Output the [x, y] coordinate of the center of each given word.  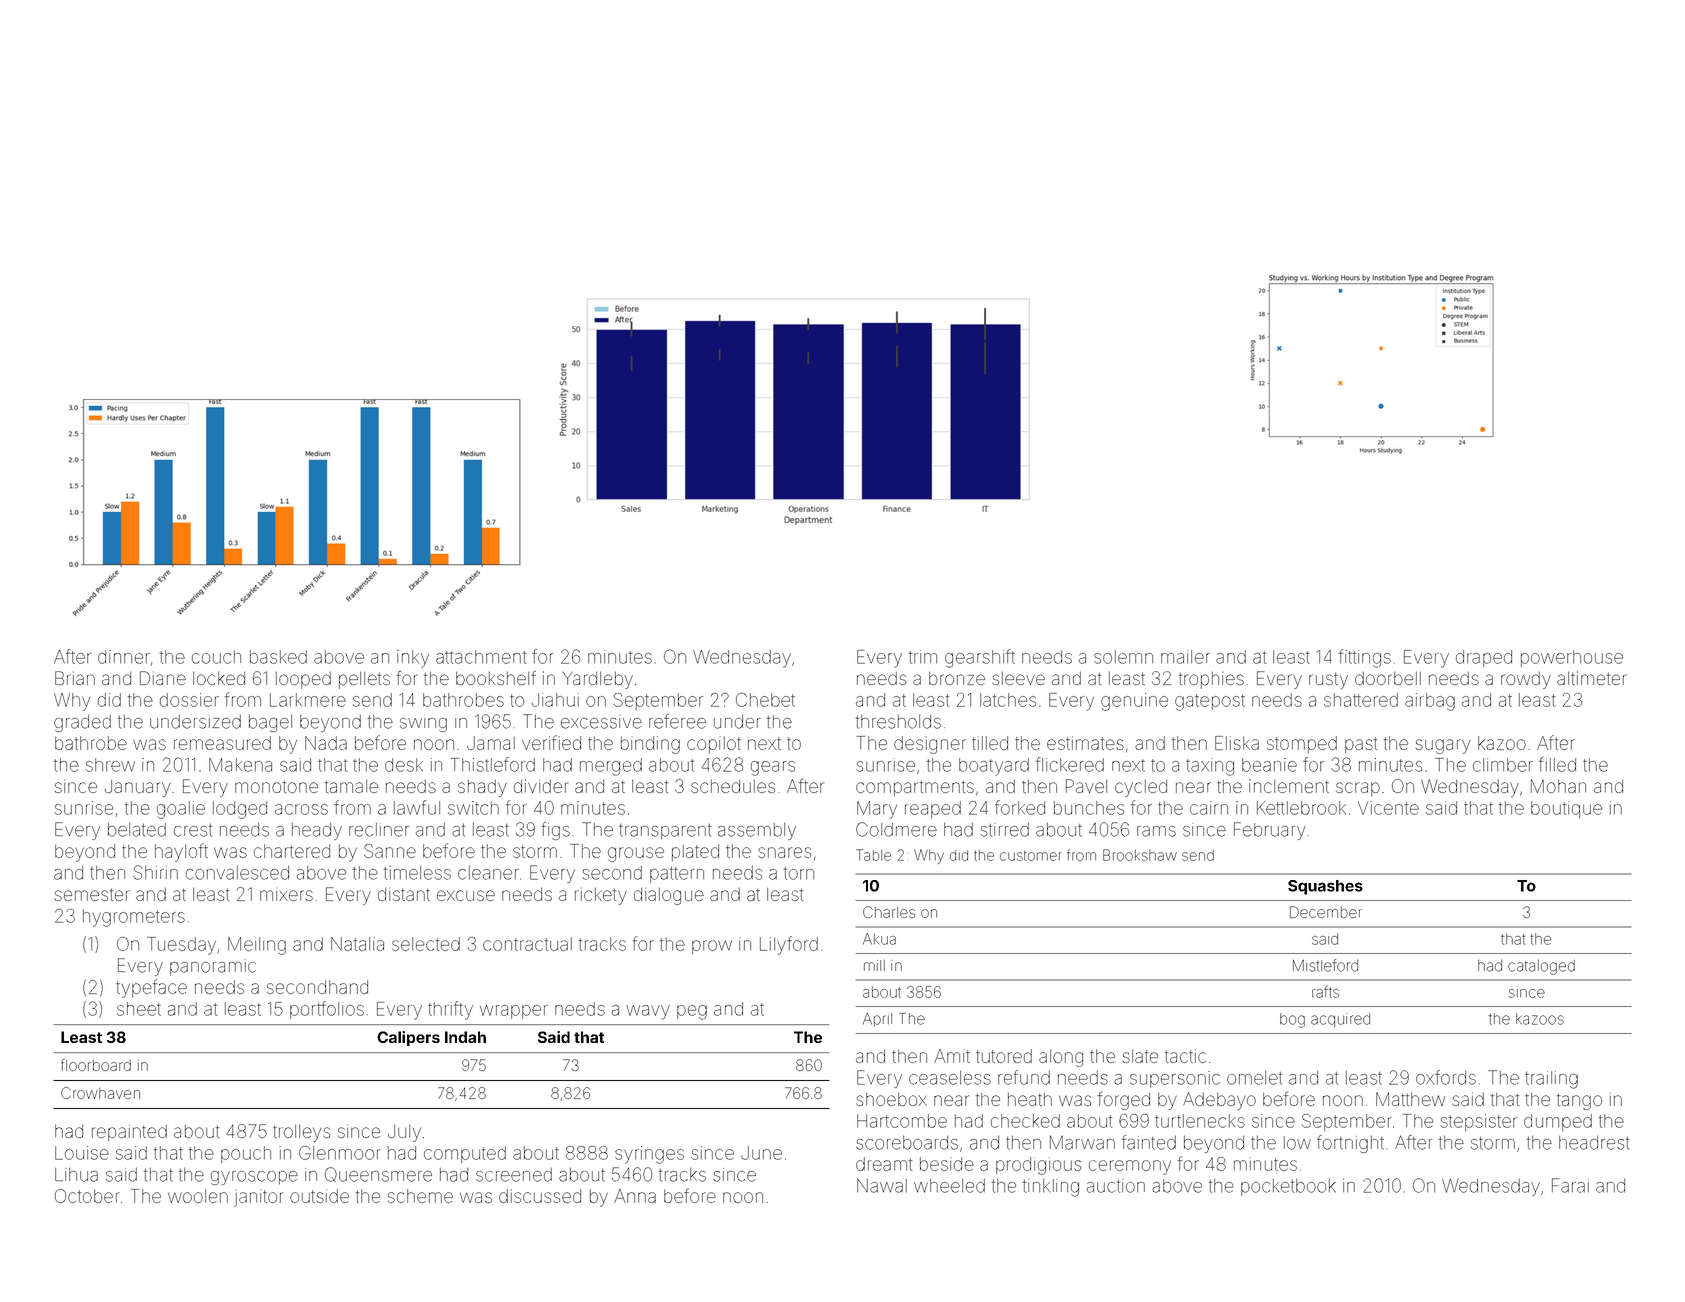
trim [923, 657]
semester [92, 895]
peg [692, 1012]
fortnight [1350, 1144]
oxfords [1446, 1077]
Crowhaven [100, 1093]
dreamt [884, 1164]
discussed [540, 1196]
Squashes [1325, 887]
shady [482, 788]
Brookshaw [1140, 855]
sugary [1443, 746]
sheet [139, 1009]
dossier [189, 700]
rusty [1328, 681]
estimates [1085, 743]
